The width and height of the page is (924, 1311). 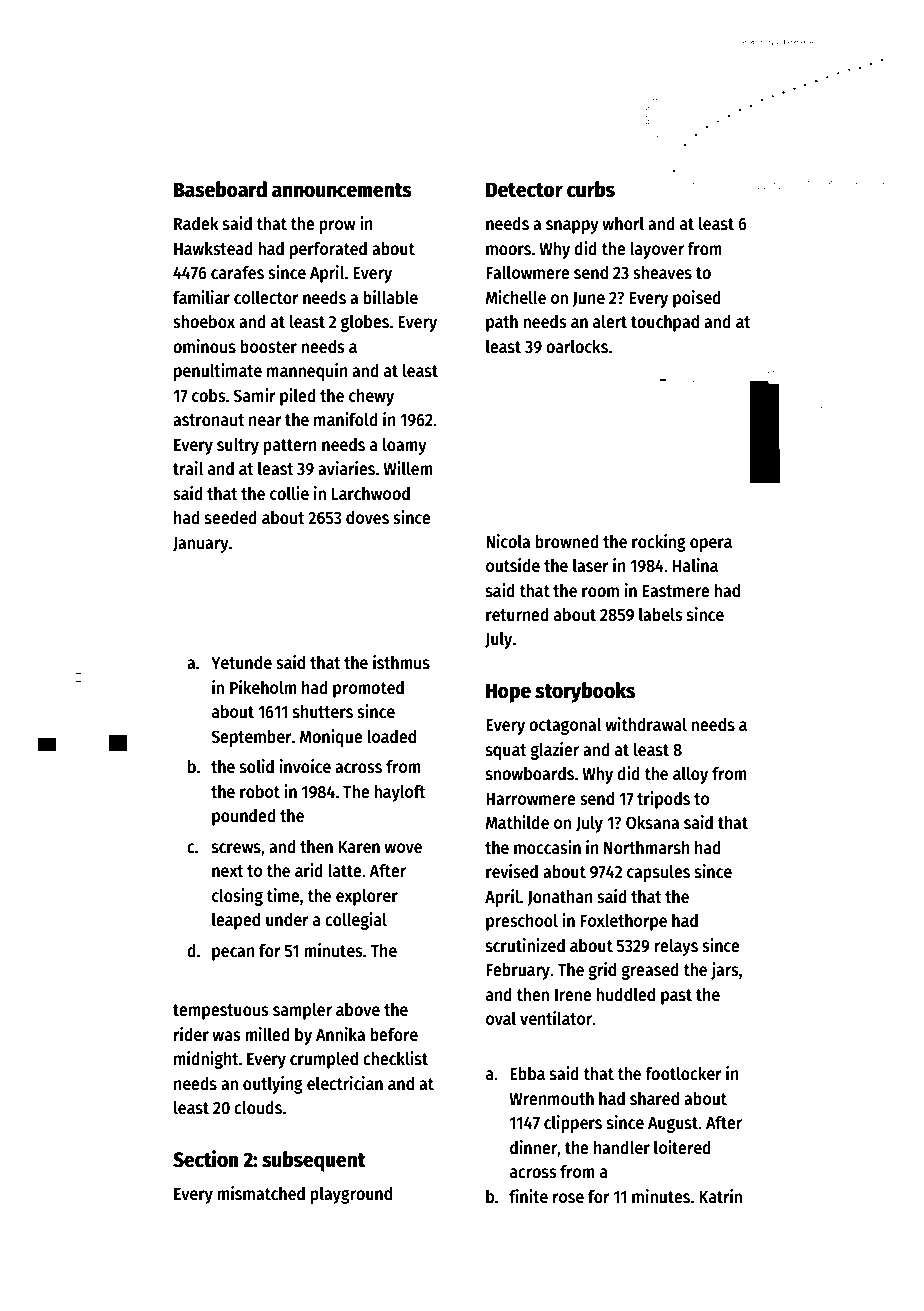 What do you see at coordinates (261, 1193) in the page?
I see `mismatched` at bounding box center [261, 1193].
